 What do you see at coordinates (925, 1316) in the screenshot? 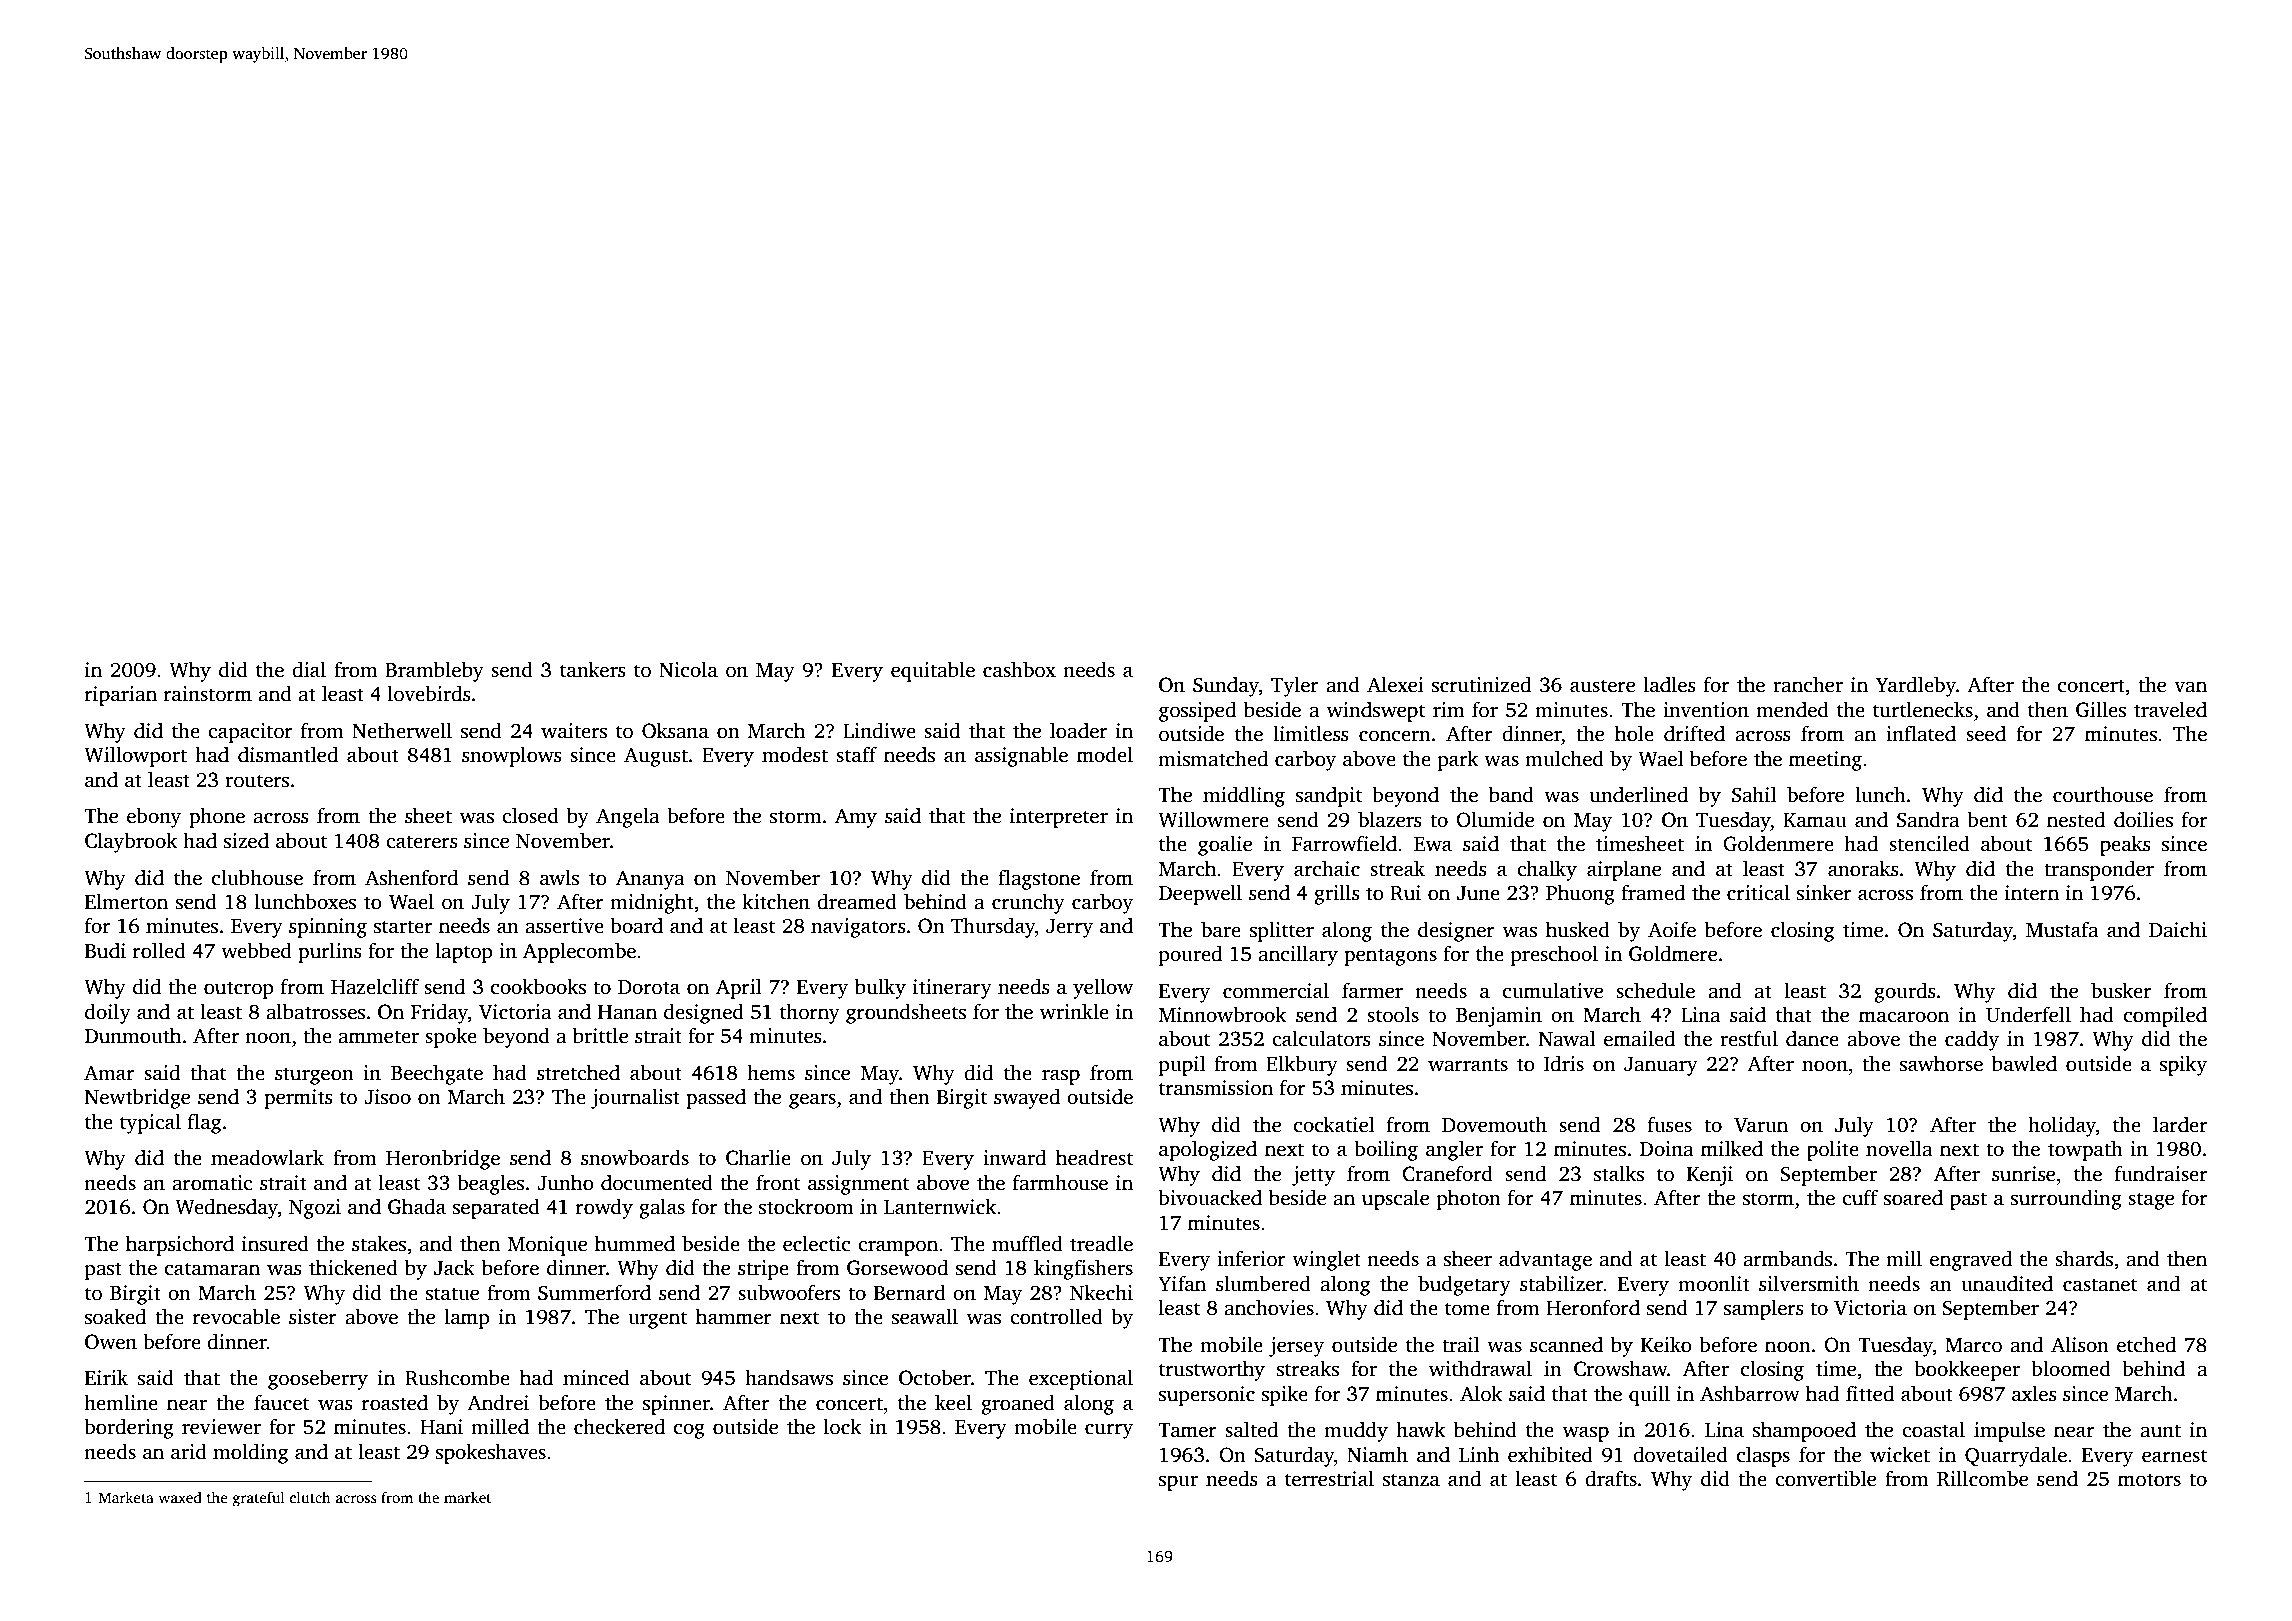
I see `seawall` at bounding box center [925, 1316].
